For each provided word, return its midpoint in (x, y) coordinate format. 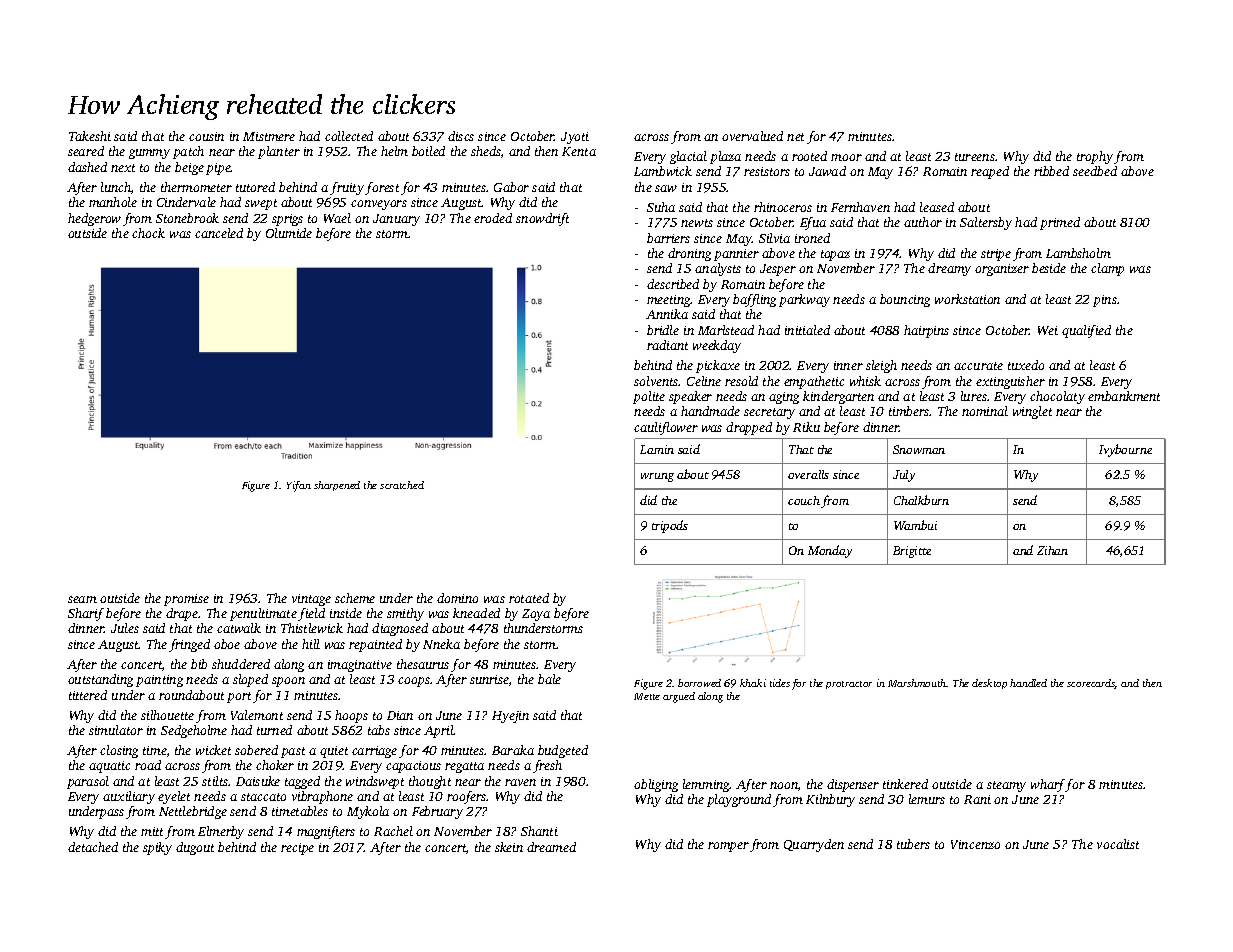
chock (148, 233)
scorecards (1091, 684)
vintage (311, 600)
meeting (669, 301)
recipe (297, 849)
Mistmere (269, 136)
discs (461, 136)
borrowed (699, 683)
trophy (1095, 157)
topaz (835, 255)
